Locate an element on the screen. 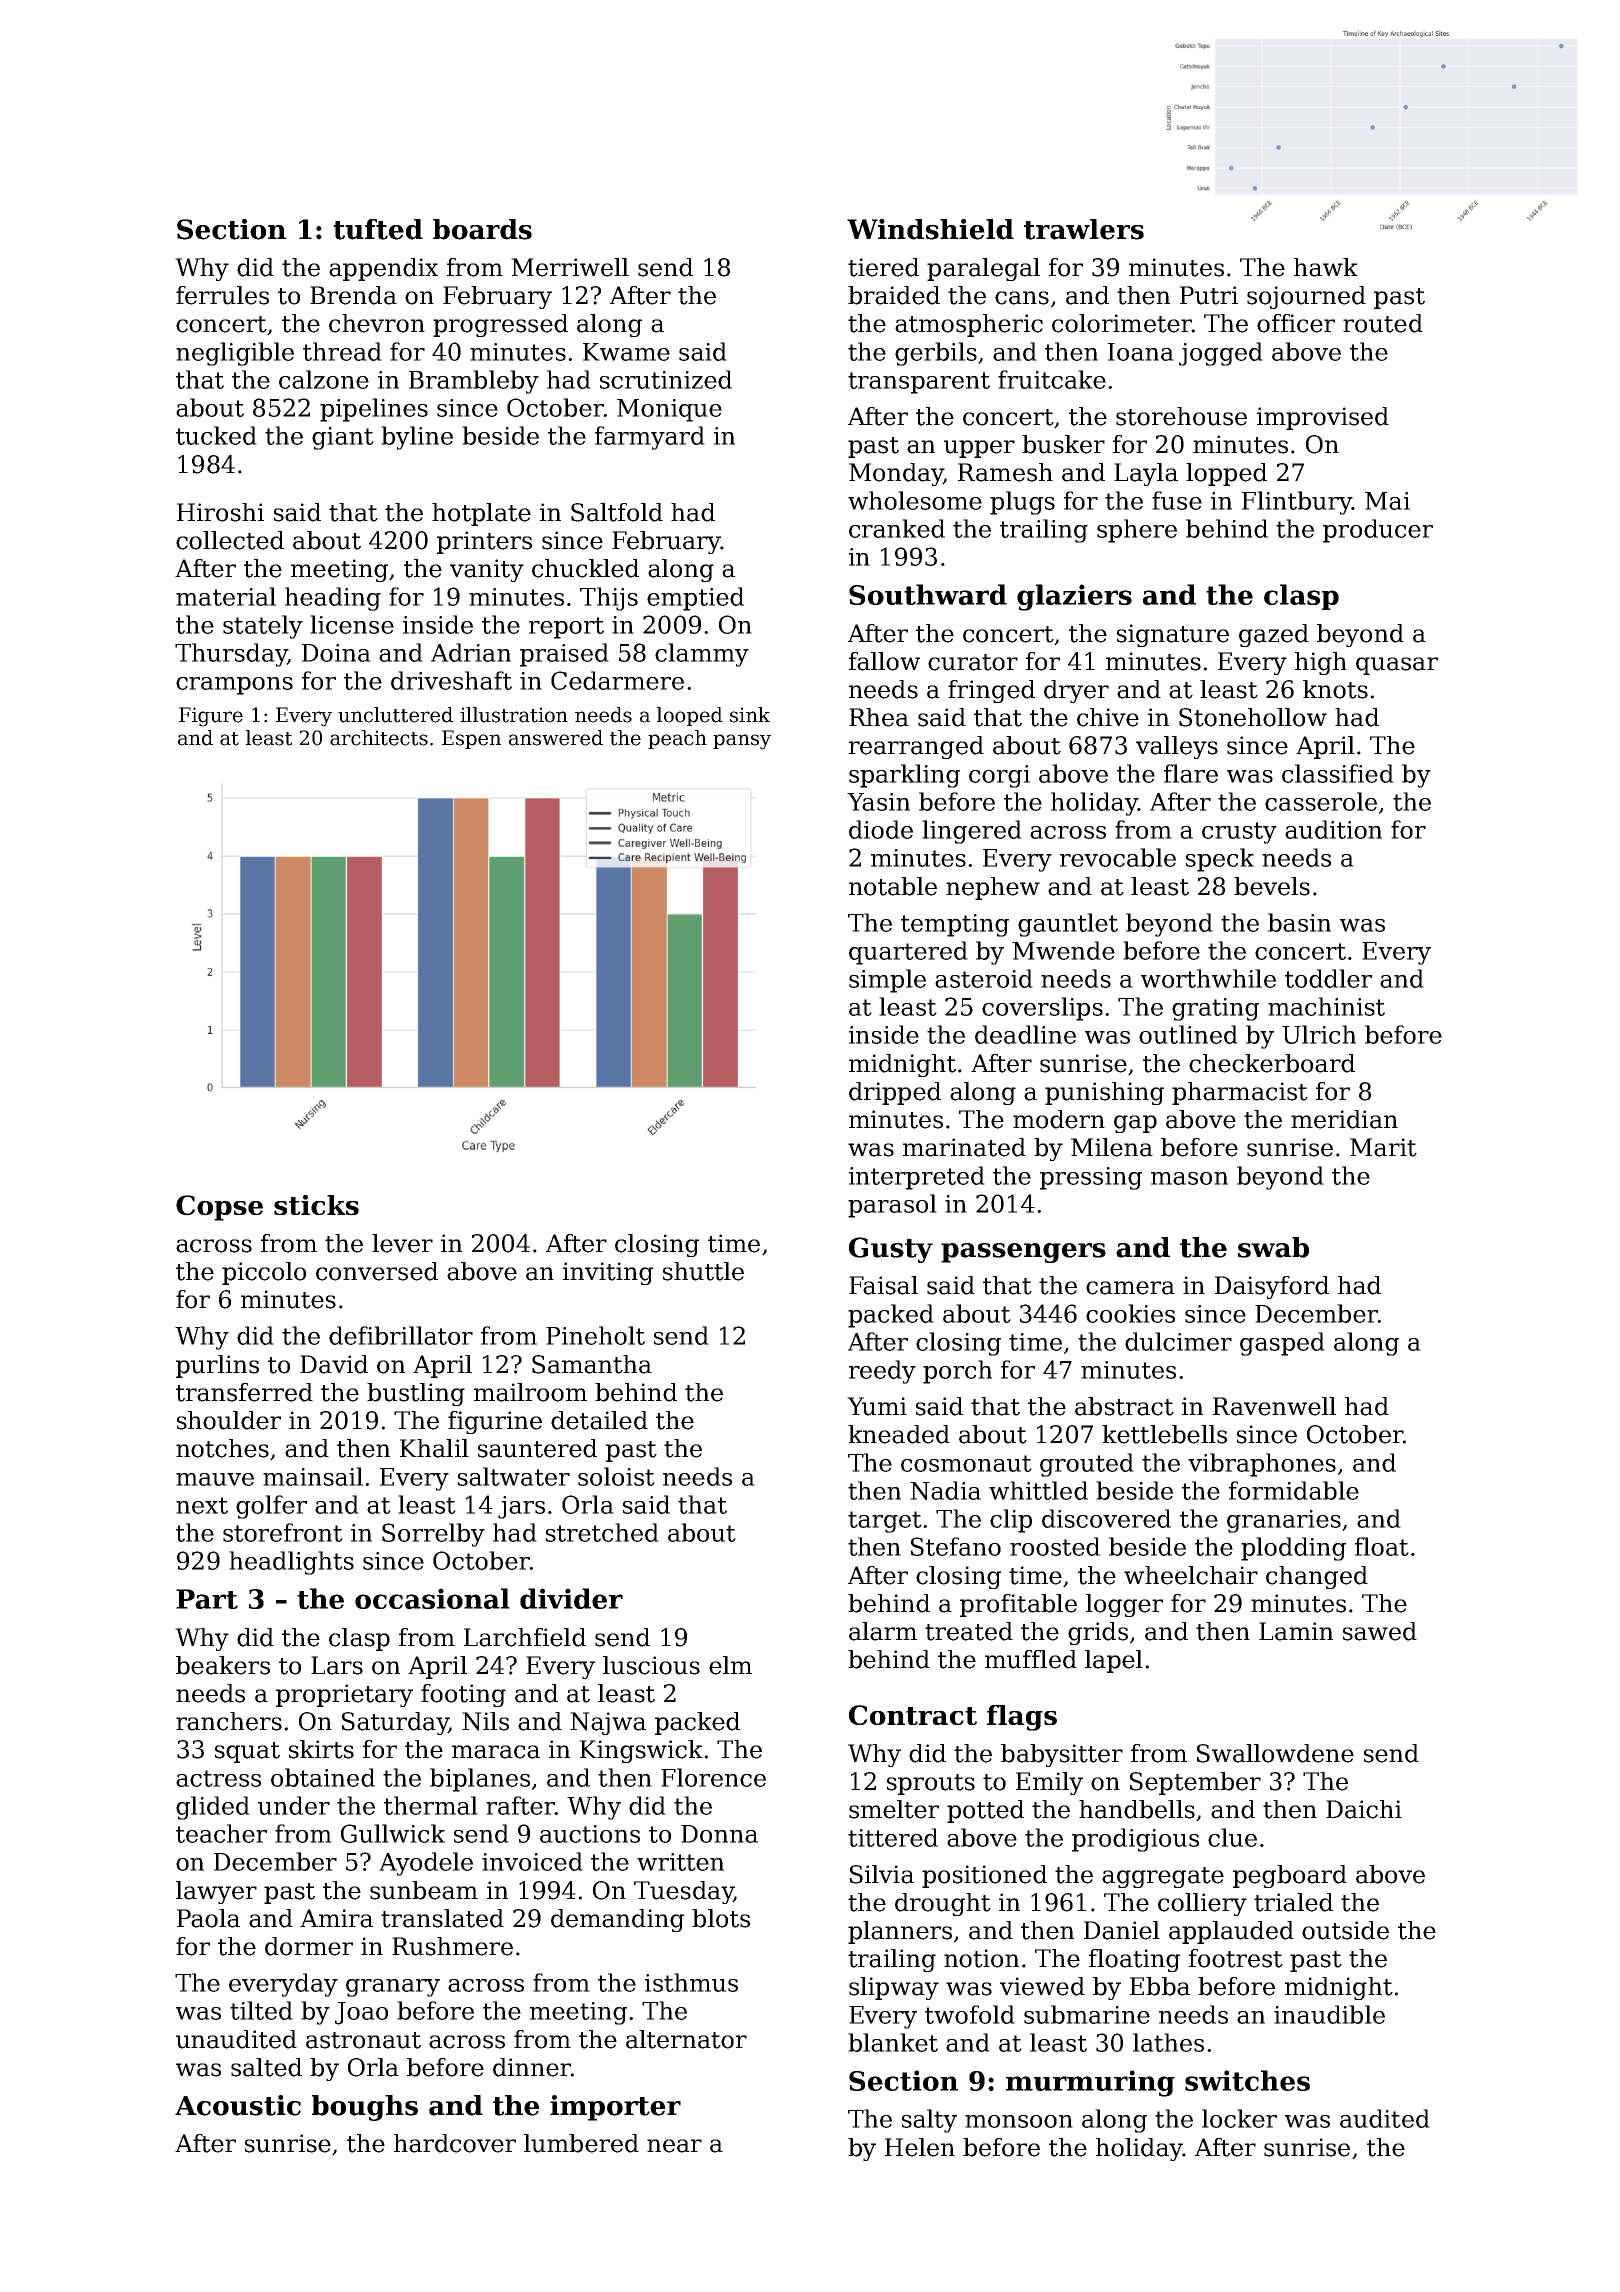 The width and height of the screenshot is (1620, 2292). babysitter is located at coordinates (1062, 1755).
